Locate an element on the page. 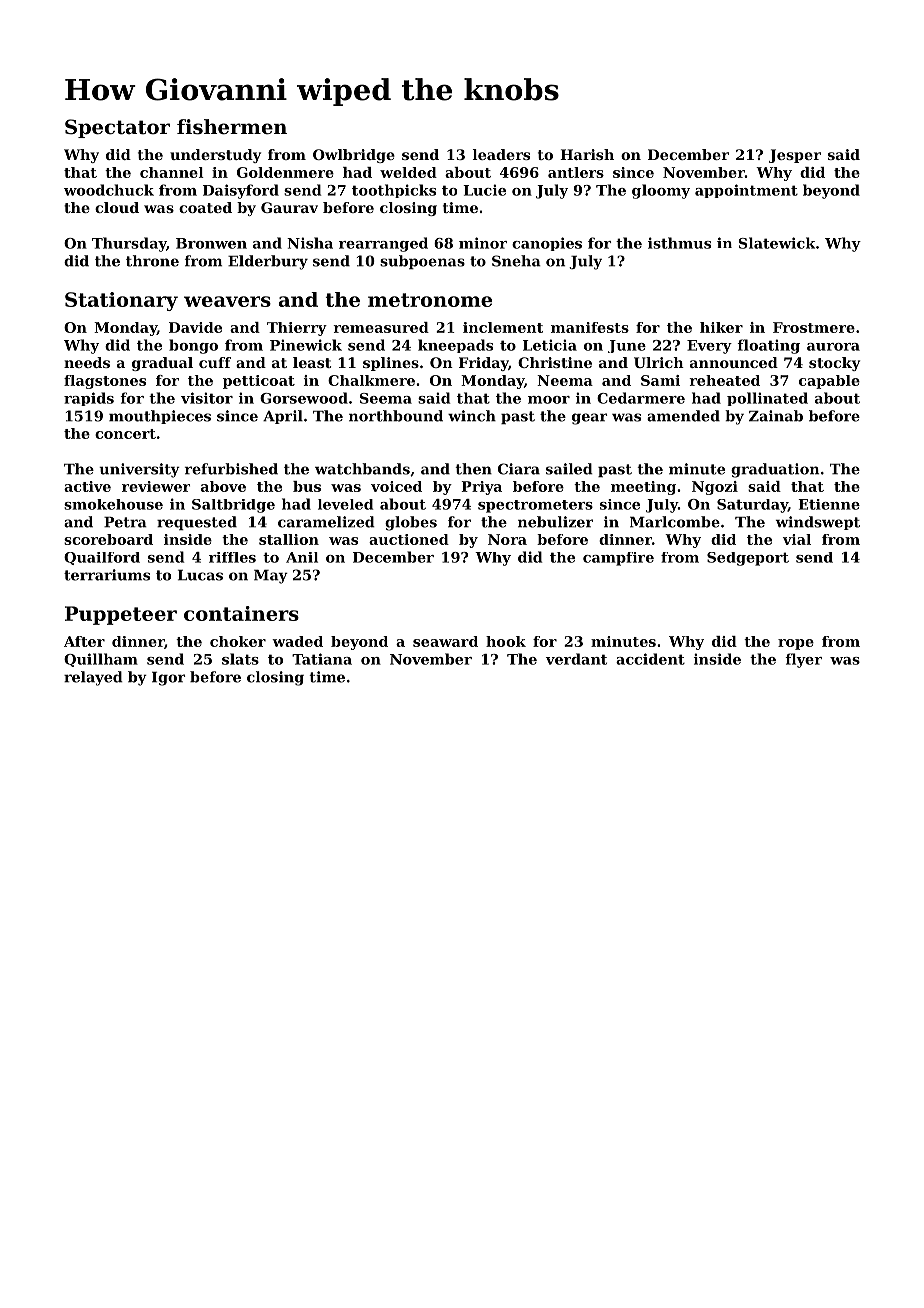 This page has width=924, height=1308. Spectator is located at coordinates (117, 128).
